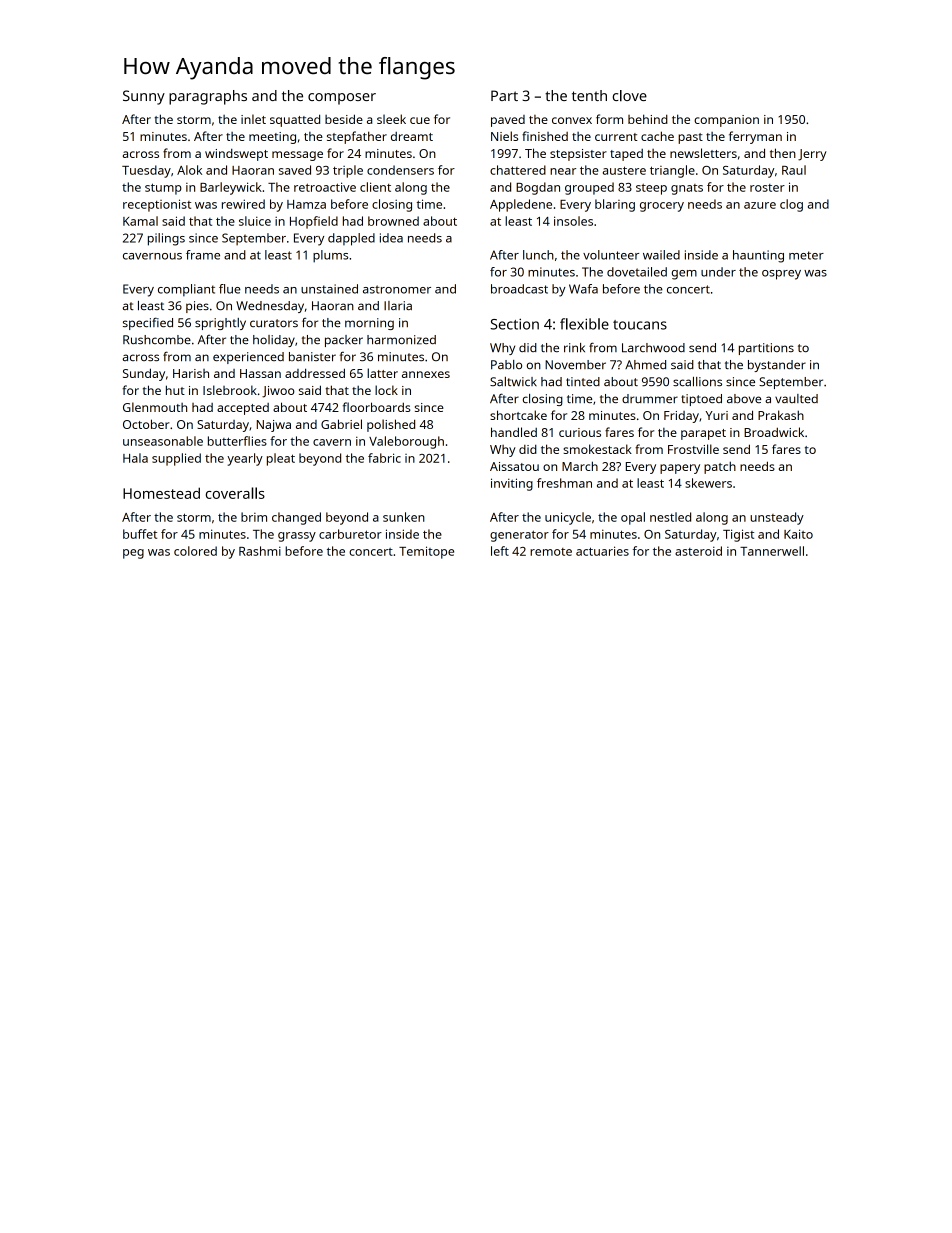  What do you see at coordinates (342, 99) in the screenshot?
I see `composer` at bounding box center [342, 99].
